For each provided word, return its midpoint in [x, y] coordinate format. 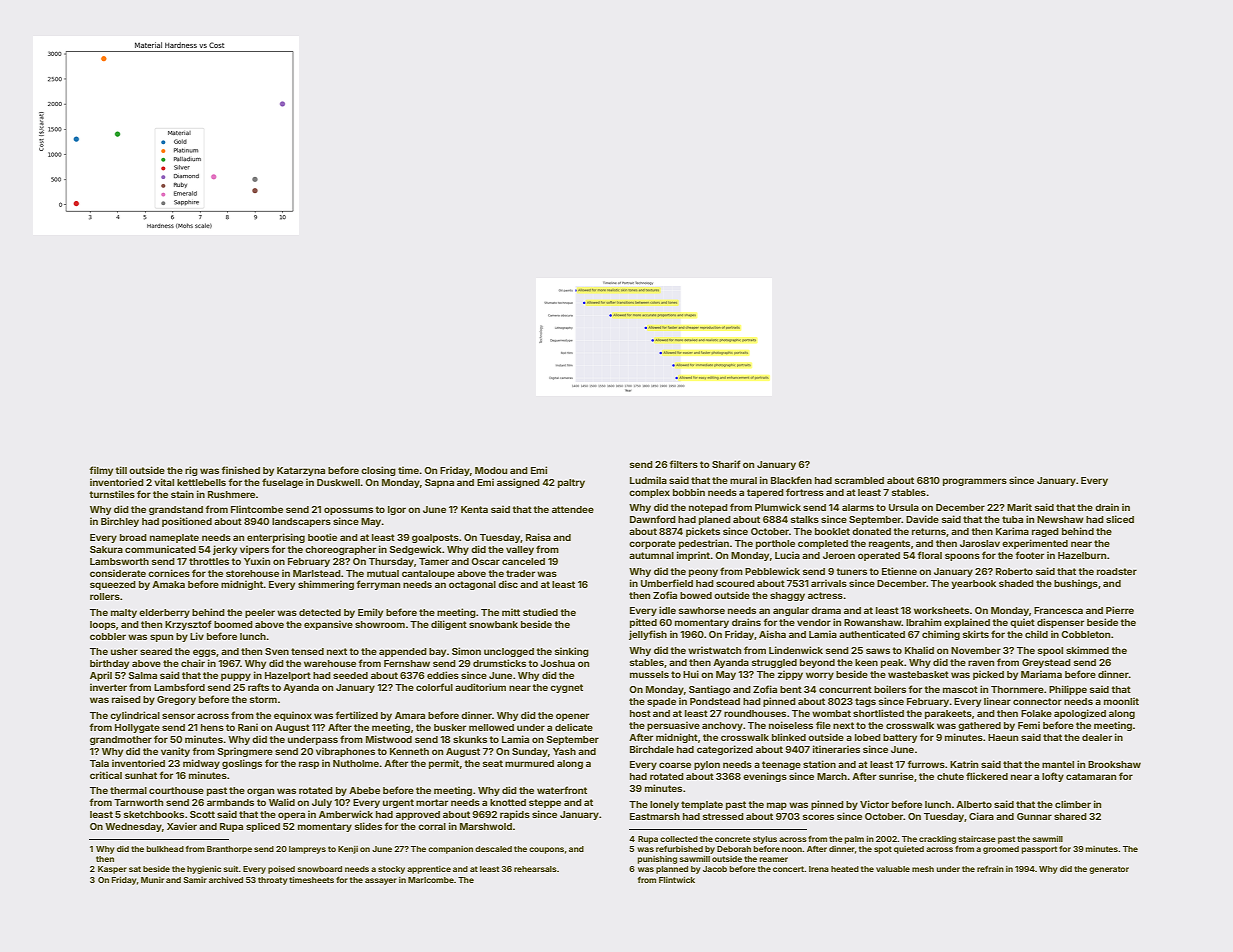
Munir [152, 880]
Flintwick [677, 880]
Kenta [474, 509]
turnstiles [112, 494]
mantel [1058, 764]
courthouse [176, 790]
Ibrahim [924, 622]
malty [124, 613]
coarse [675, 765]
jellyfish [648, 635]
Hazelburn [1082, 555]
